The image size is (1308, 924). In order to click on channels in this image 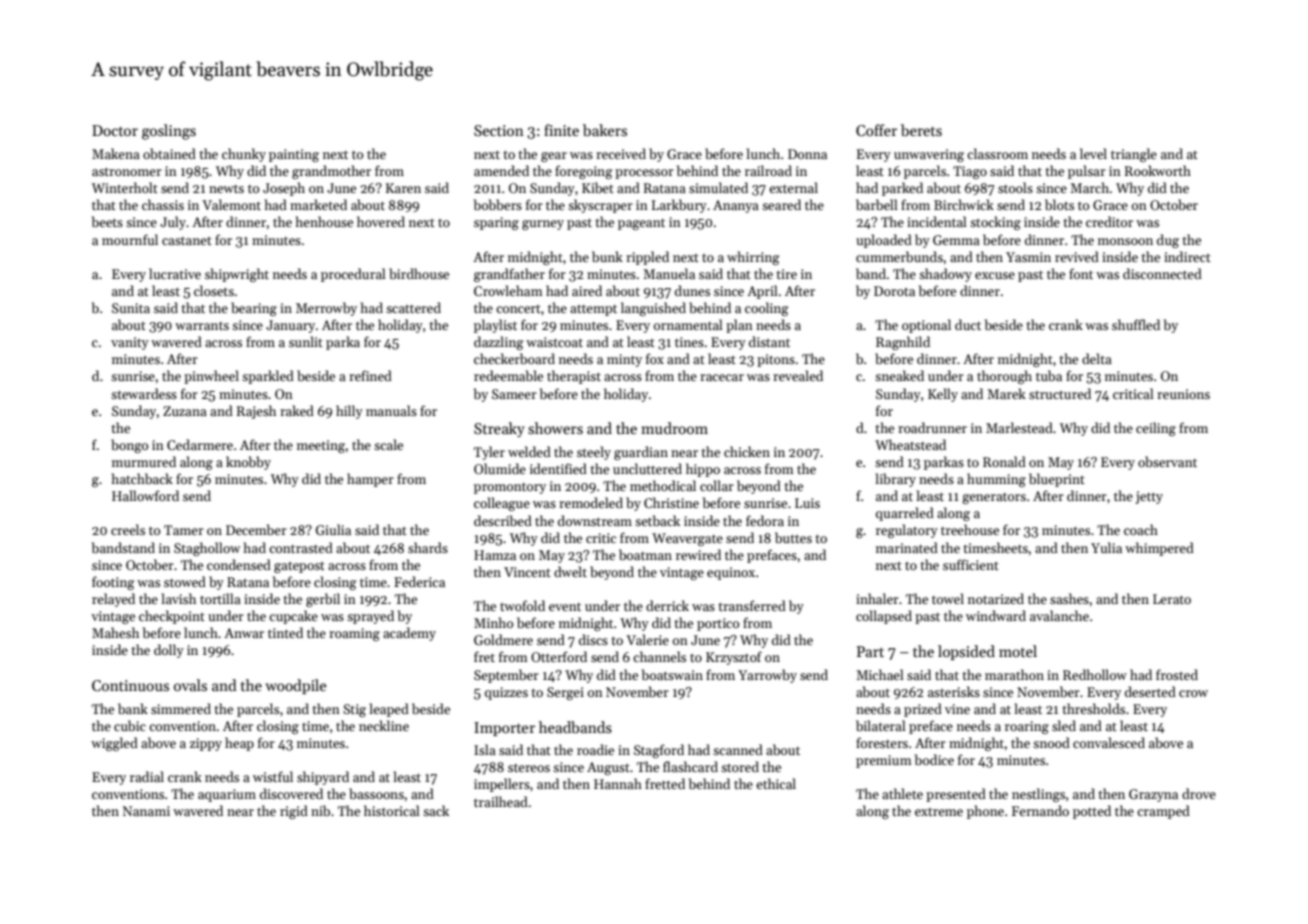, I will do `click(659, 656)`.
